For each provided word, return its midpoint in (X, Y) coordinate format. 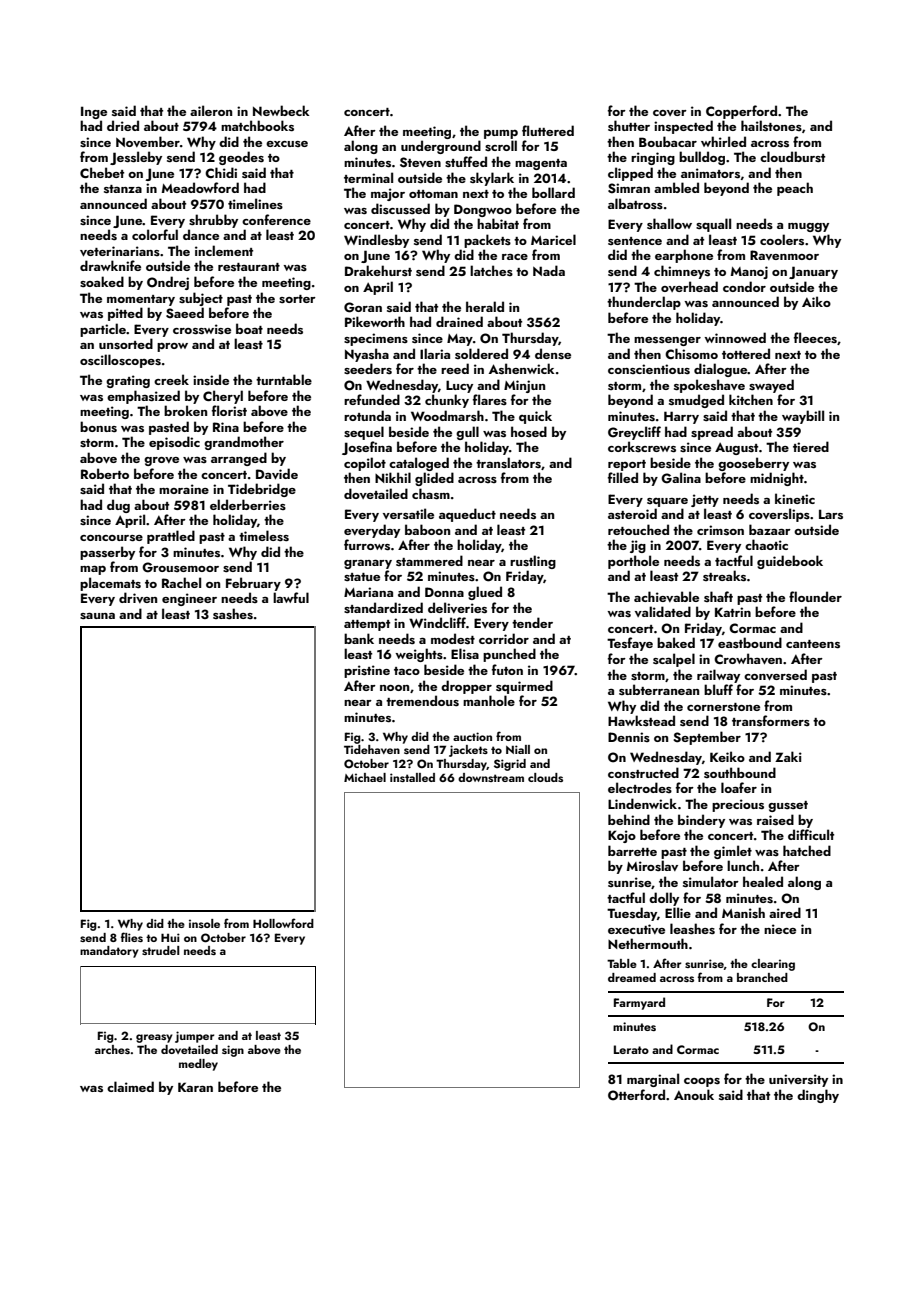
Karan (195, 1087)
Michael (365, 777)
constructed (643, 772)
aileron (211, 110)
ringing (653, 158)
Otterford (636, 1095)
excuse (287, 144)
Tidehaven (372, 749)
